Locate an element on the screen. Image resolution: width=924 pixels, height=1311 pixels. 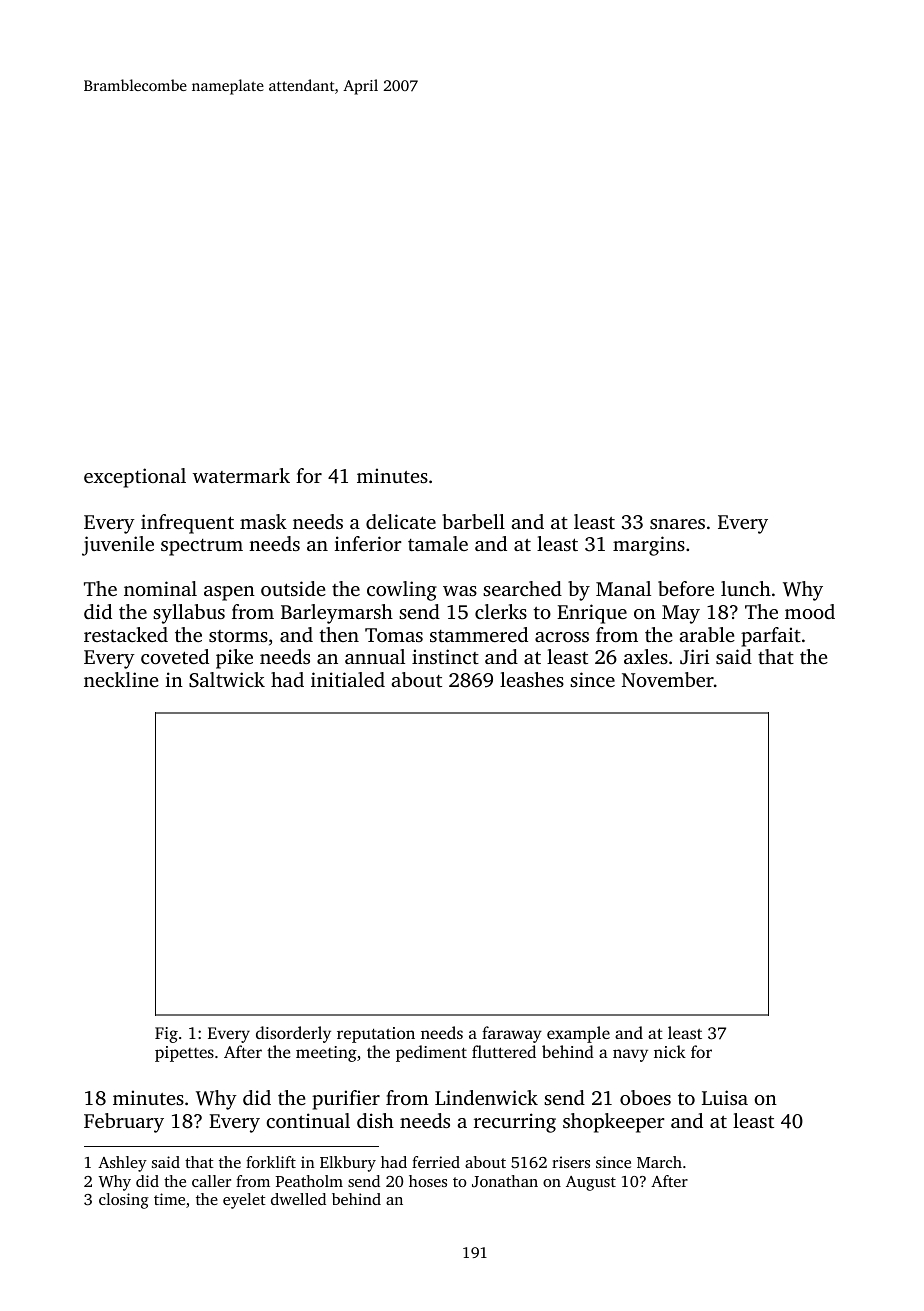
snares is located at coordinates (677, 524).
